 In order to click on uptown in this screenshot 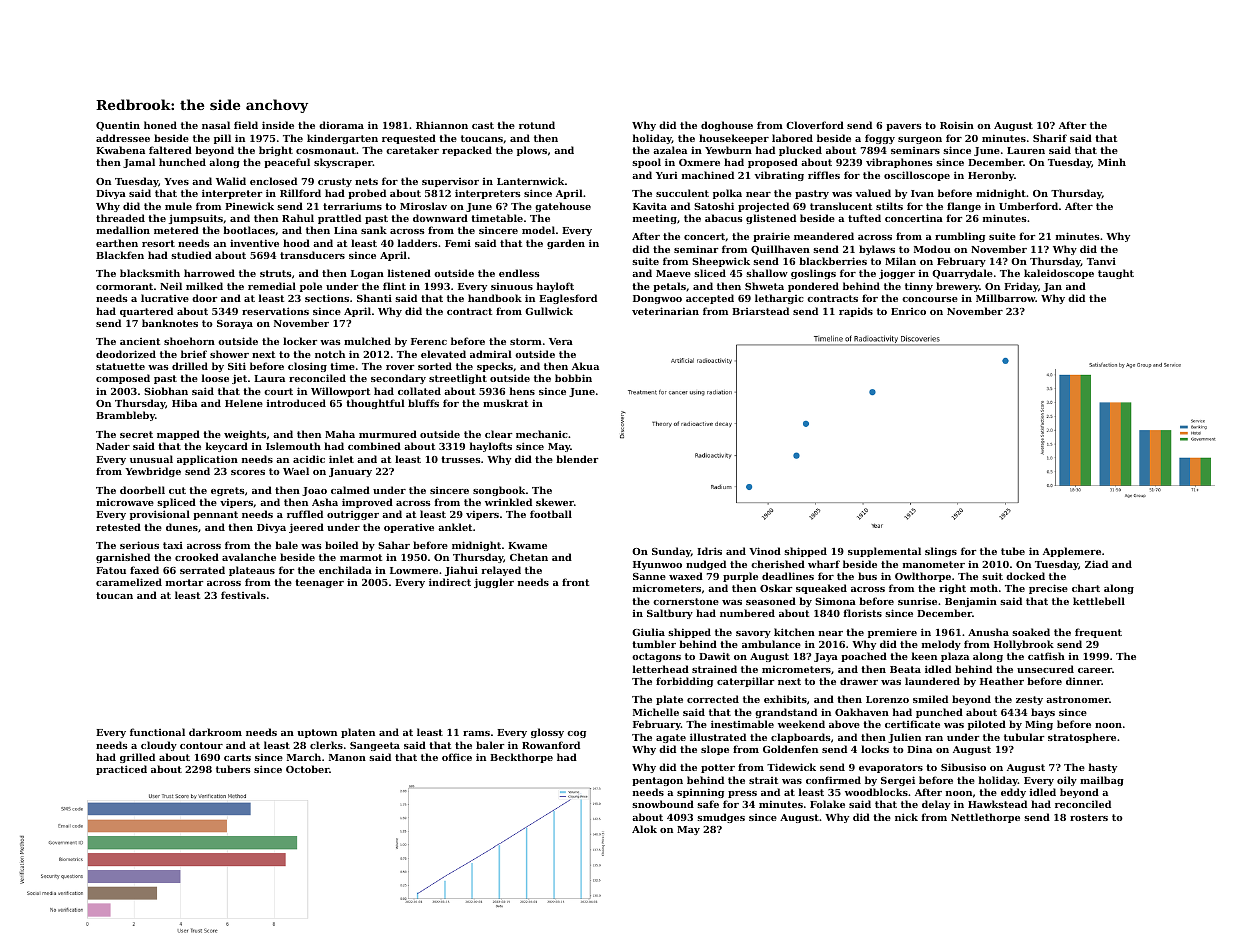, I will do `click(317, 733)`.
